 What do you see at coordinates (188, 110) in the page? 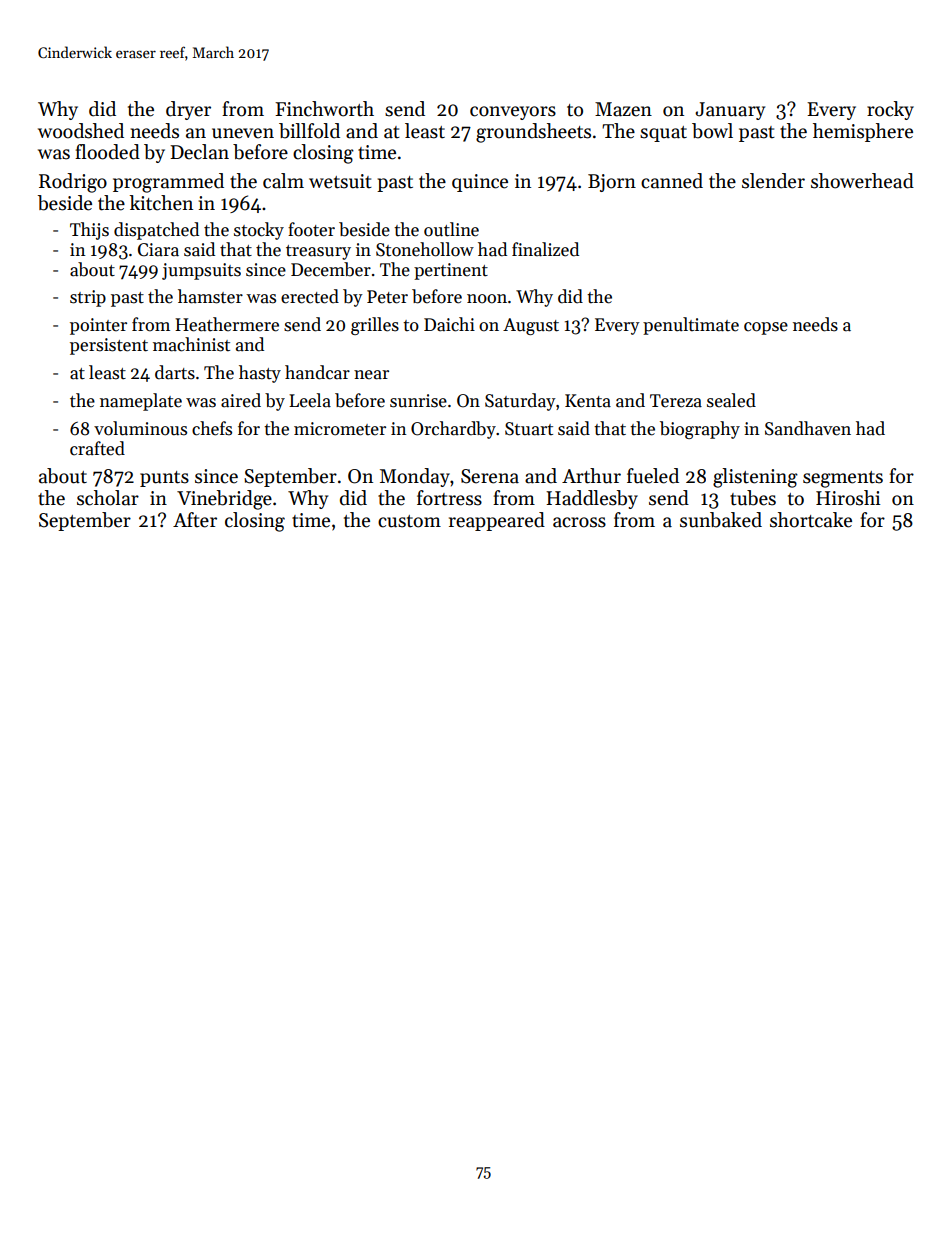
I see `dryer` at bounding box center [188, 110].
